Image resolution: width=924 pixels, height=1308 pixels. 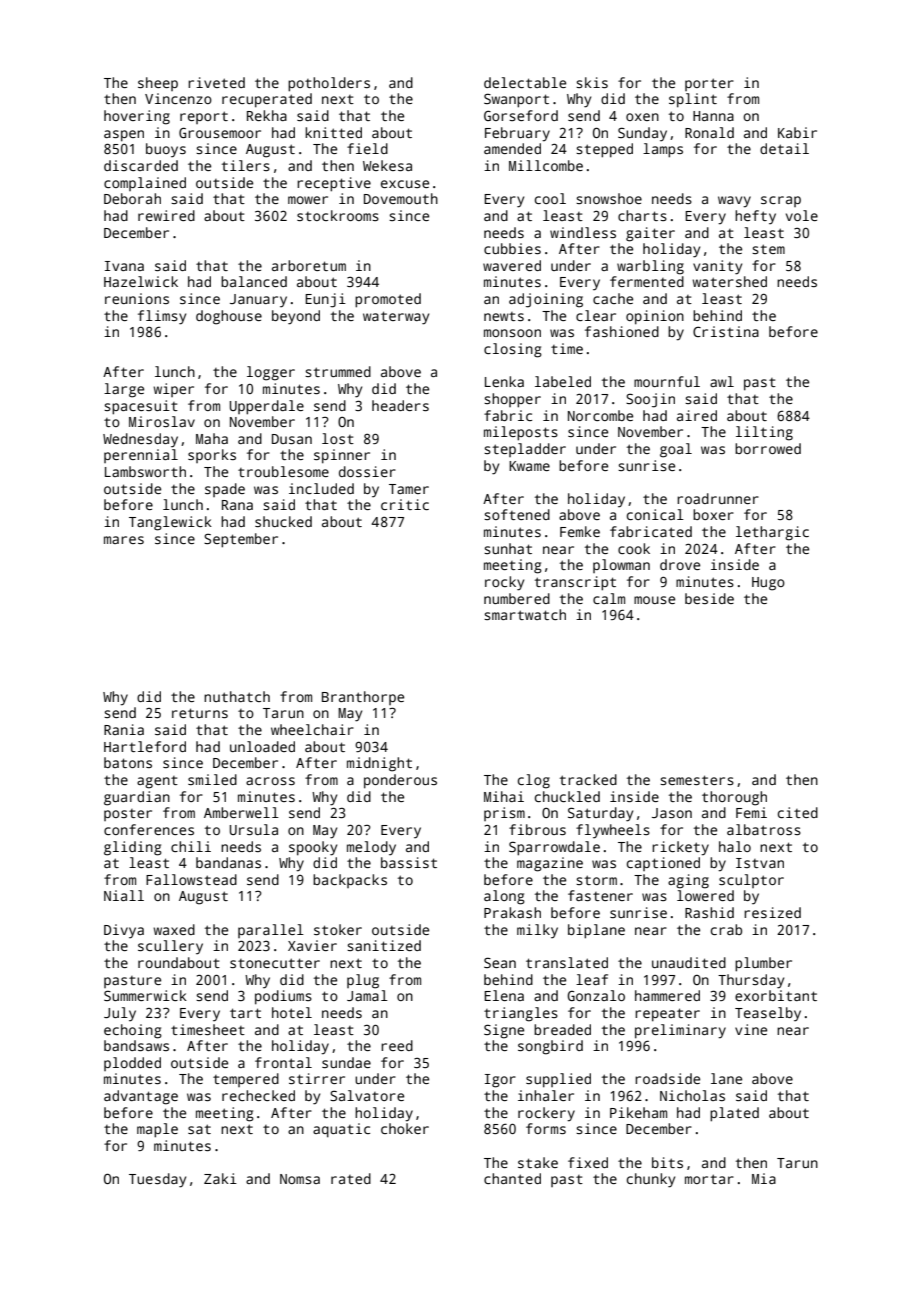 I want to click on troublesome, so click(x=283, y=471).
